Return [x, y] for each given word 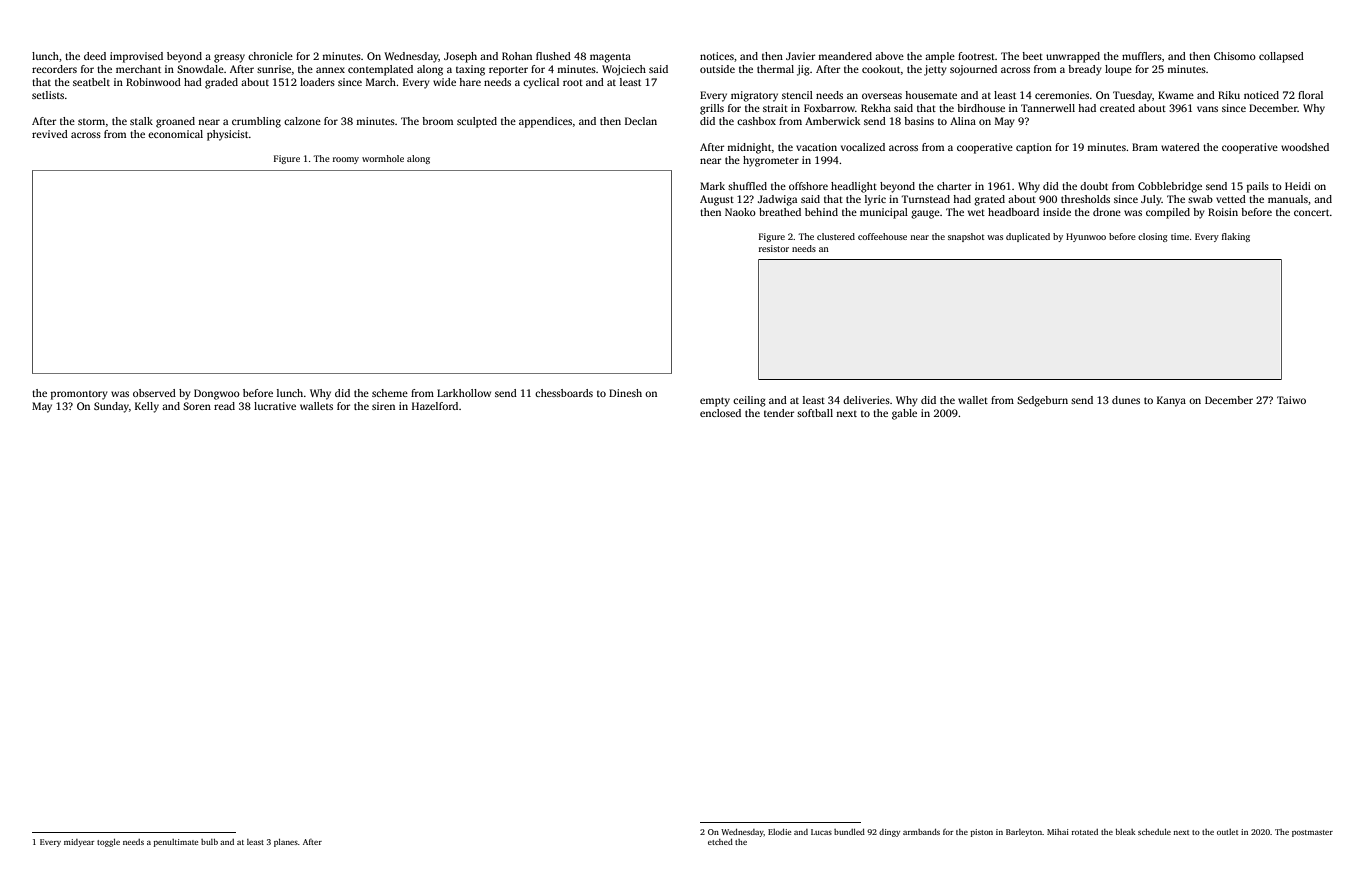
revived [50, 134]
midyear [79, 843]
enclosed [720, 413]
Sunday [111, 407]
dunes [1126, 400]
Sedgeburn [1042, 401]
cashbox [756, 121]
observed [154, 393]
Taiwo [1291, 400]
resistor [774, 248]
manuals [1288, 199]
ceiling [749, 401]
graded [221, 83]
